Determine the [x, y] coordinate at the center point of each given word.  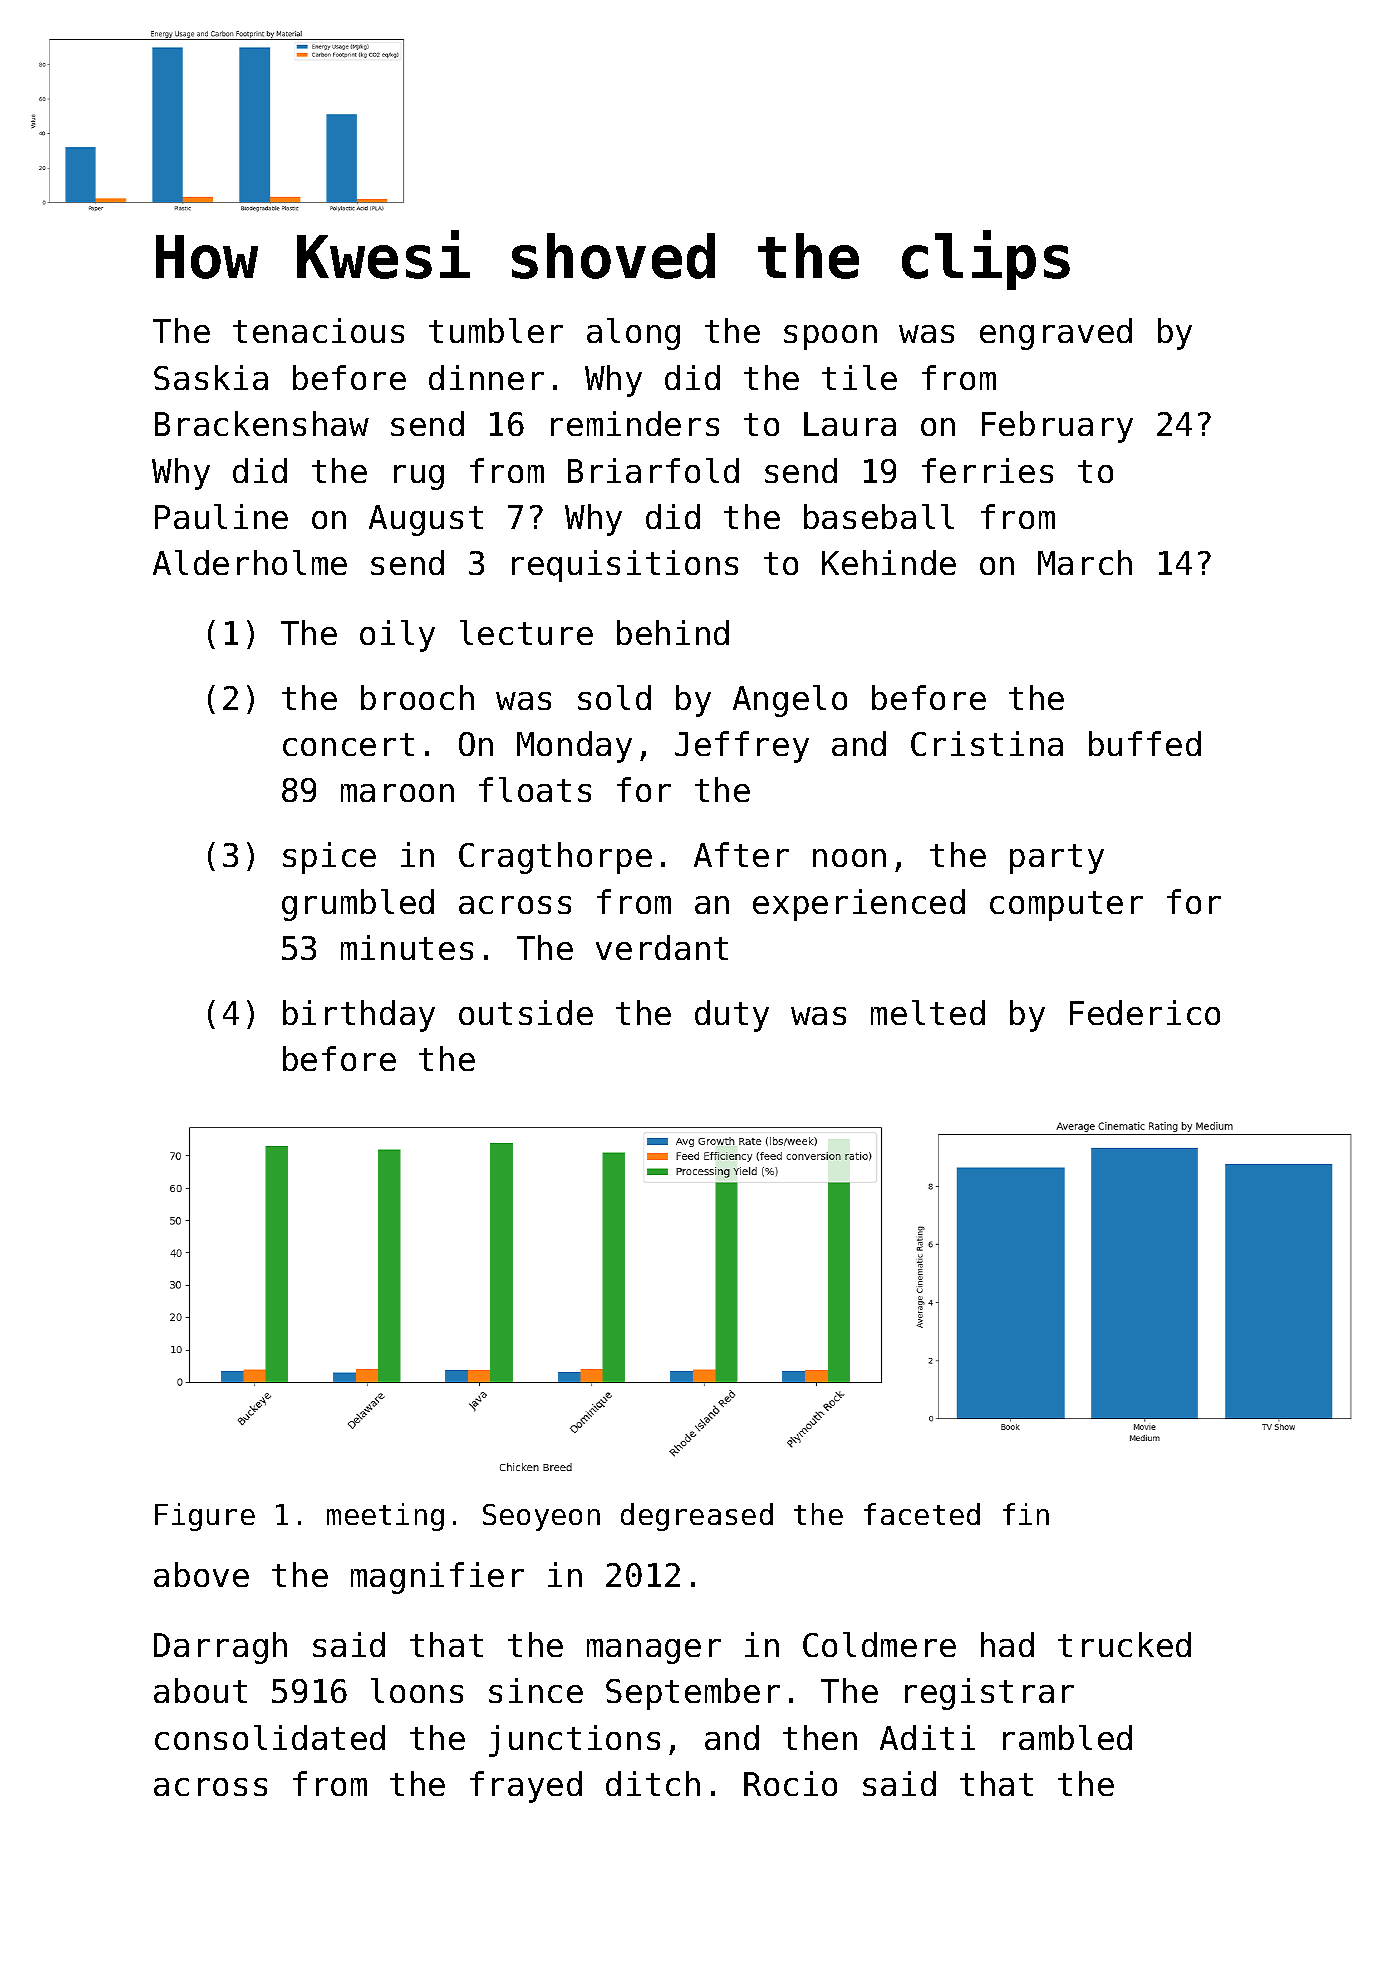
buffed [1145, 743]
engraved [1056, 334]
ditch [653, 1783]
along [633, 334]
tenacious [318, 330]
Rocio [790, 1783]
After [741, 854]
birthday [359, 1016]
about [200, 1690]
